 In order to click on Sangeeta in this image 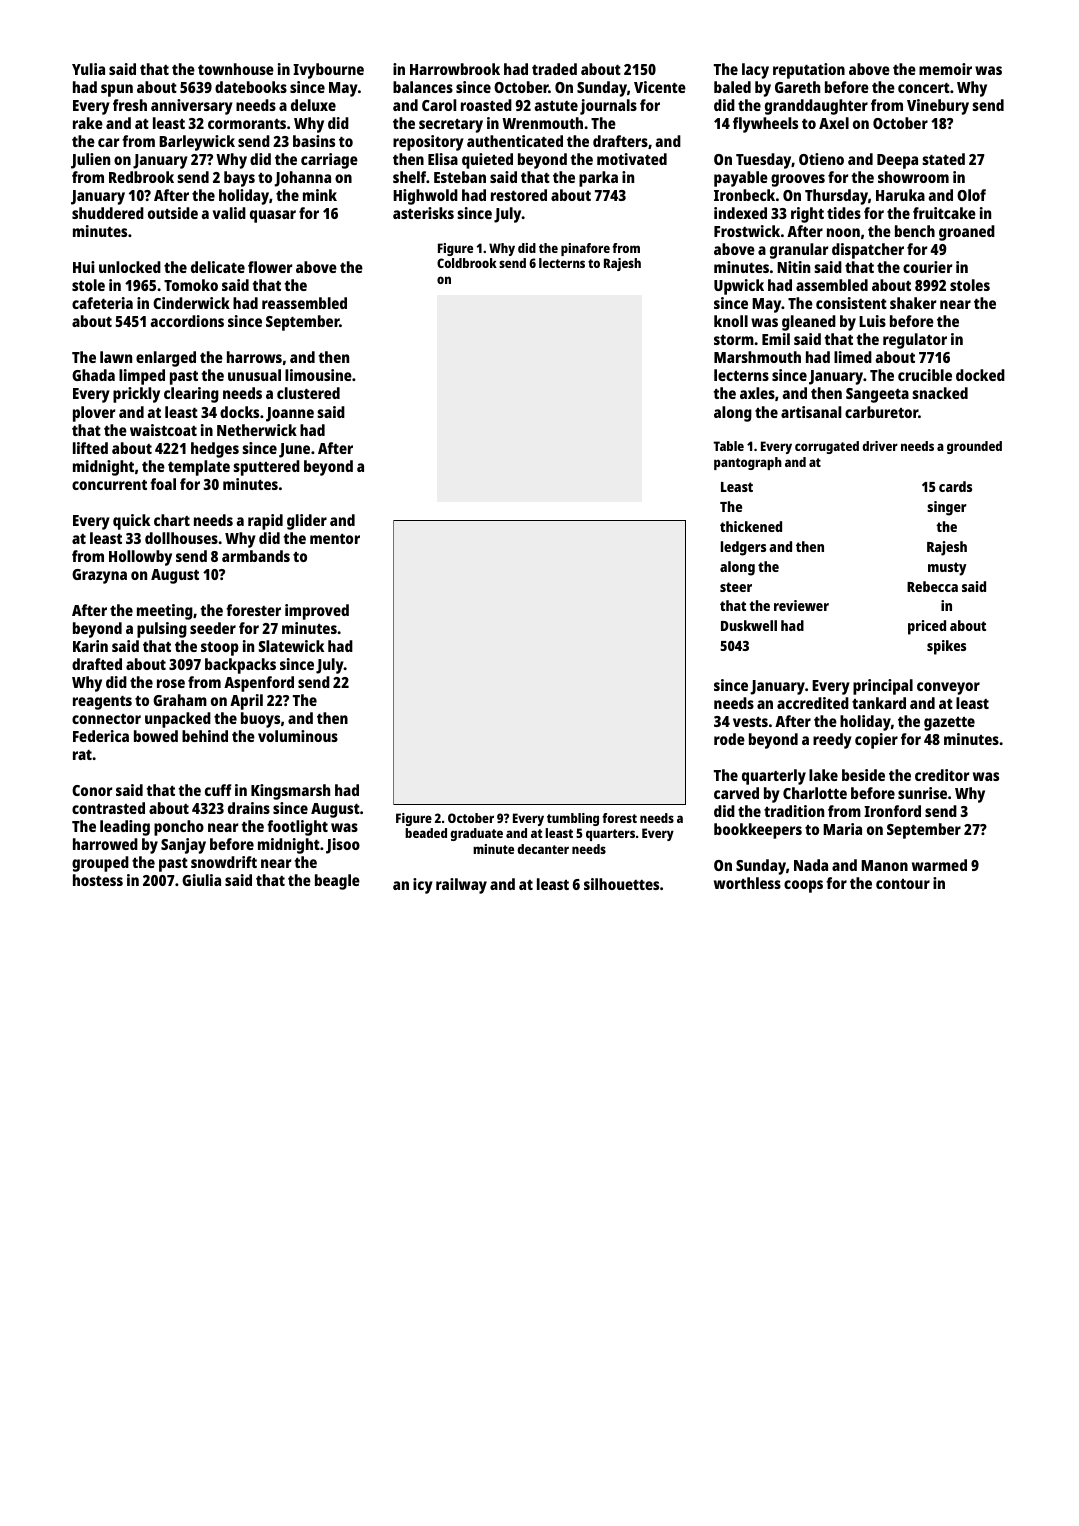, I will do `click(877, 395)`.
